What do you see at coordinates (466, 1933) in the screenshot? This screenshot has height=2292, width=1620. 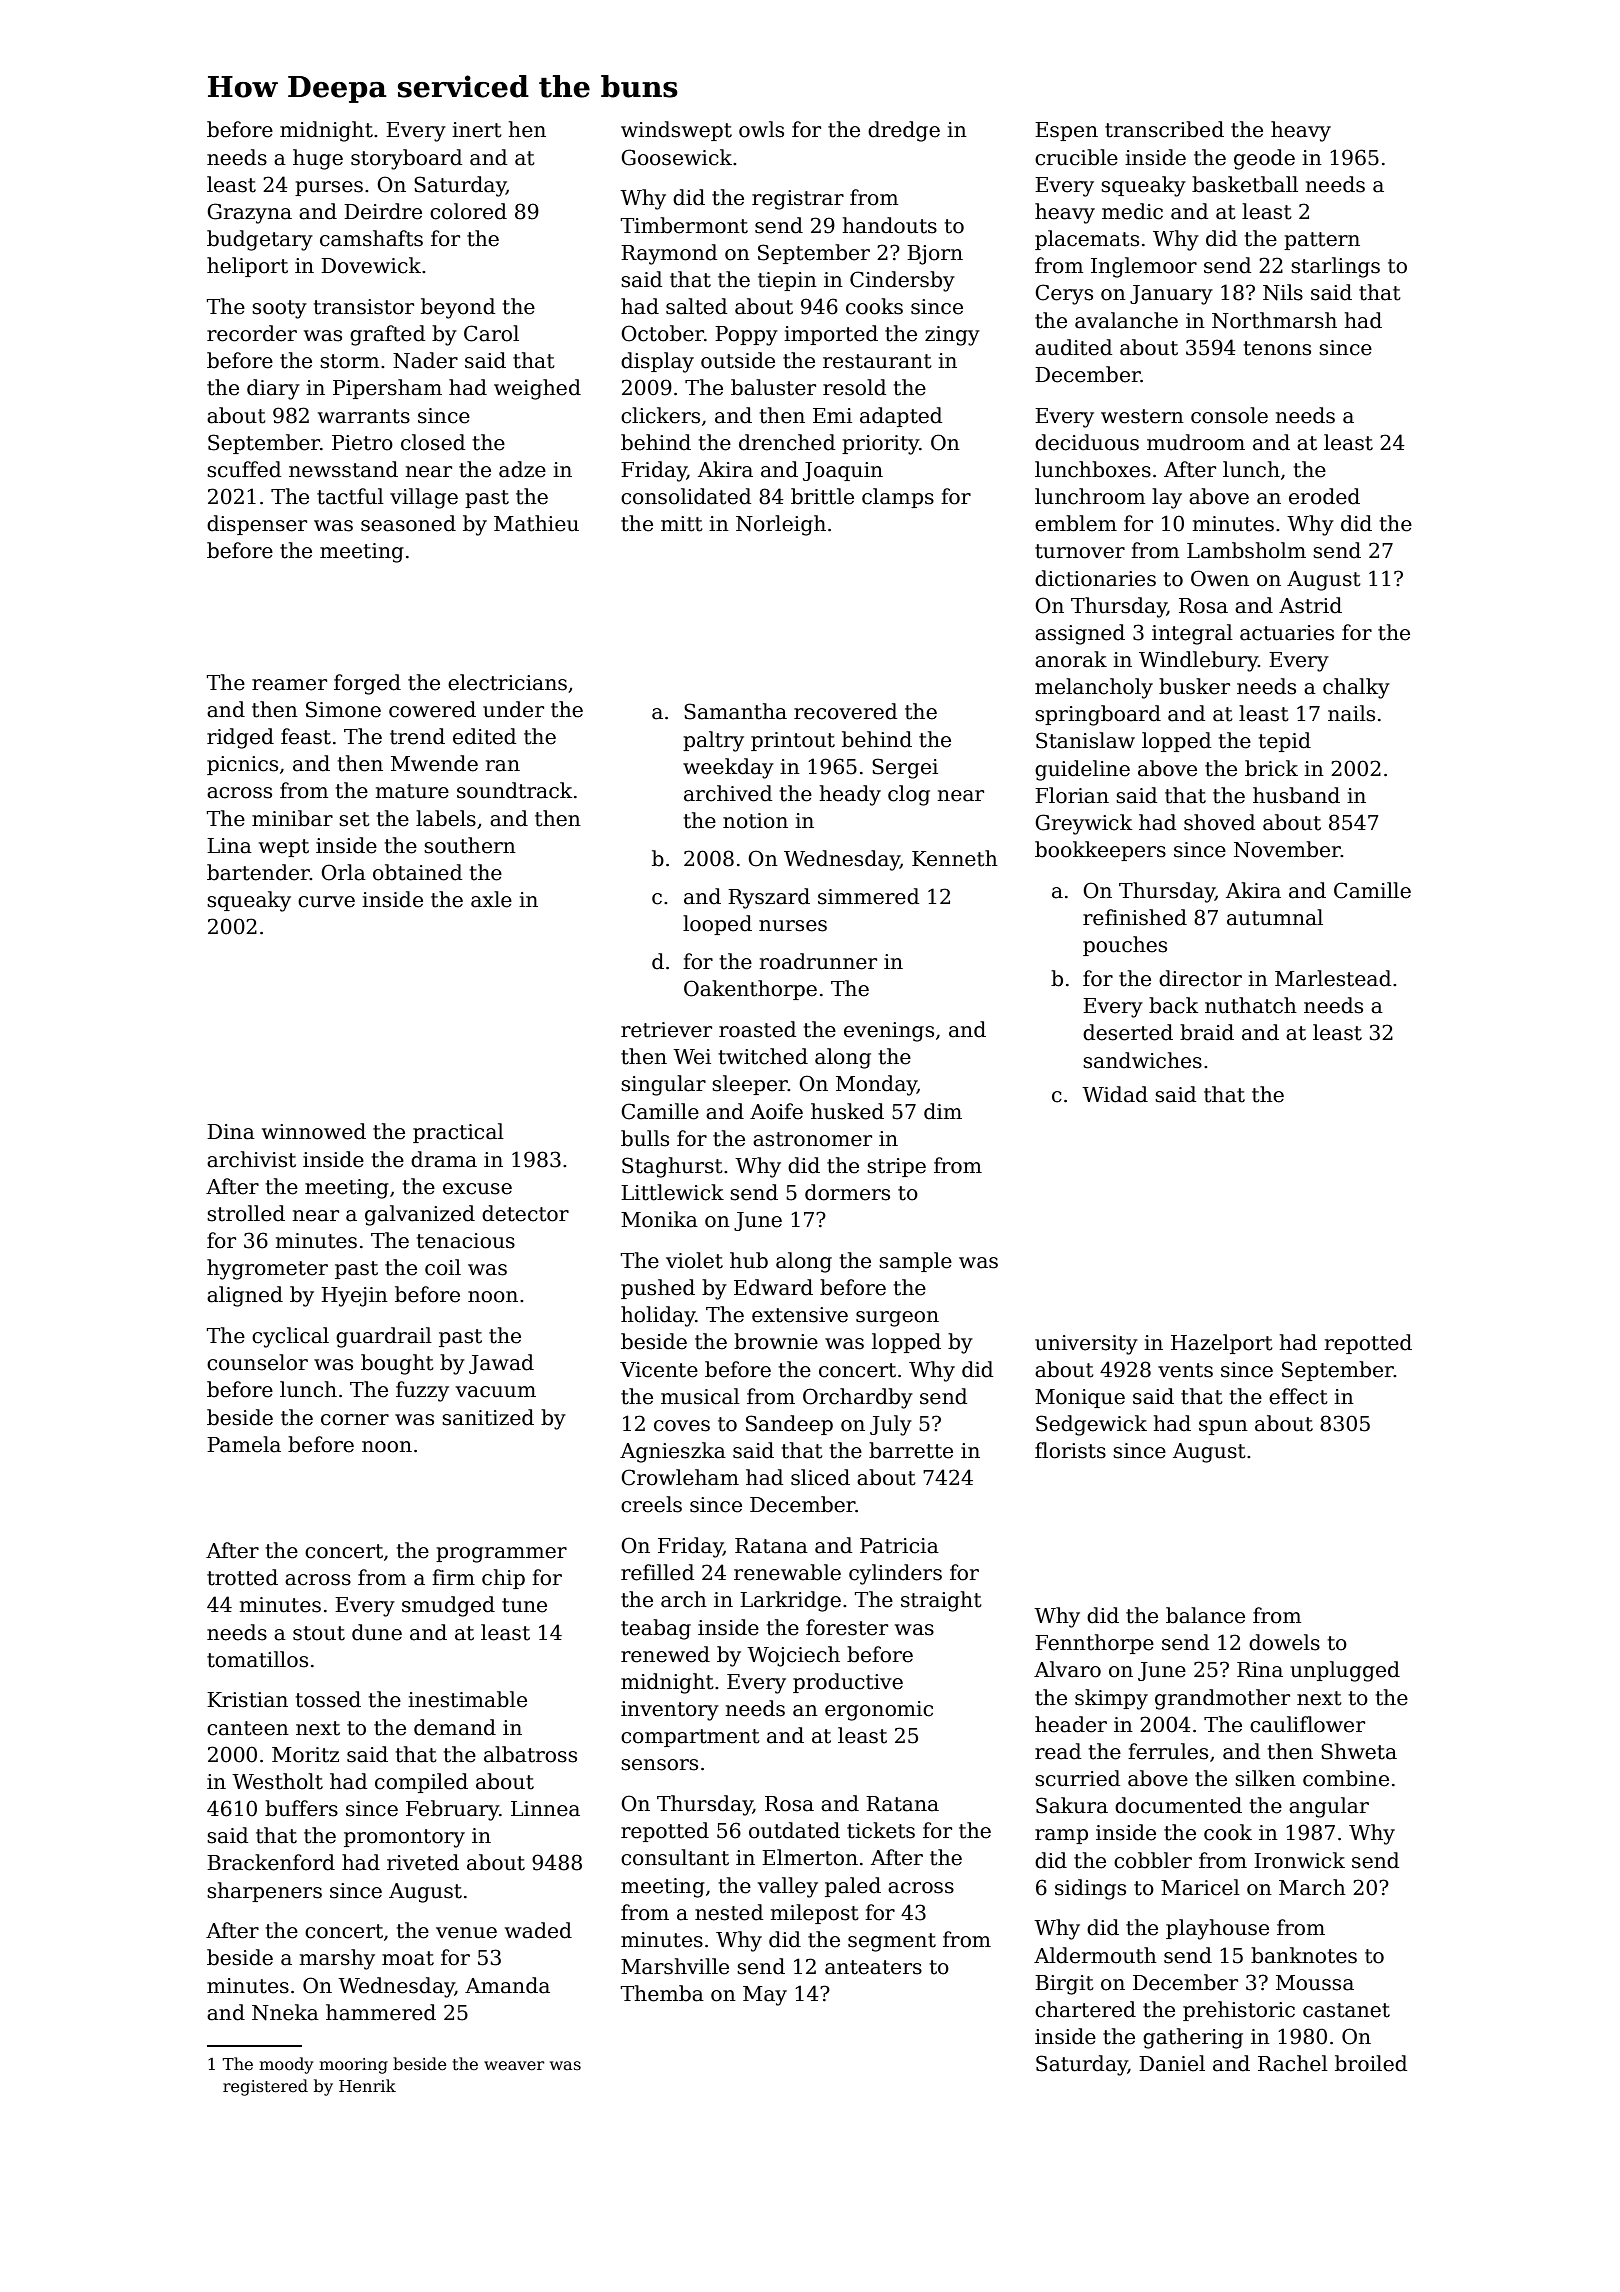 I see `venue` at bounding box center [466, 1933].
